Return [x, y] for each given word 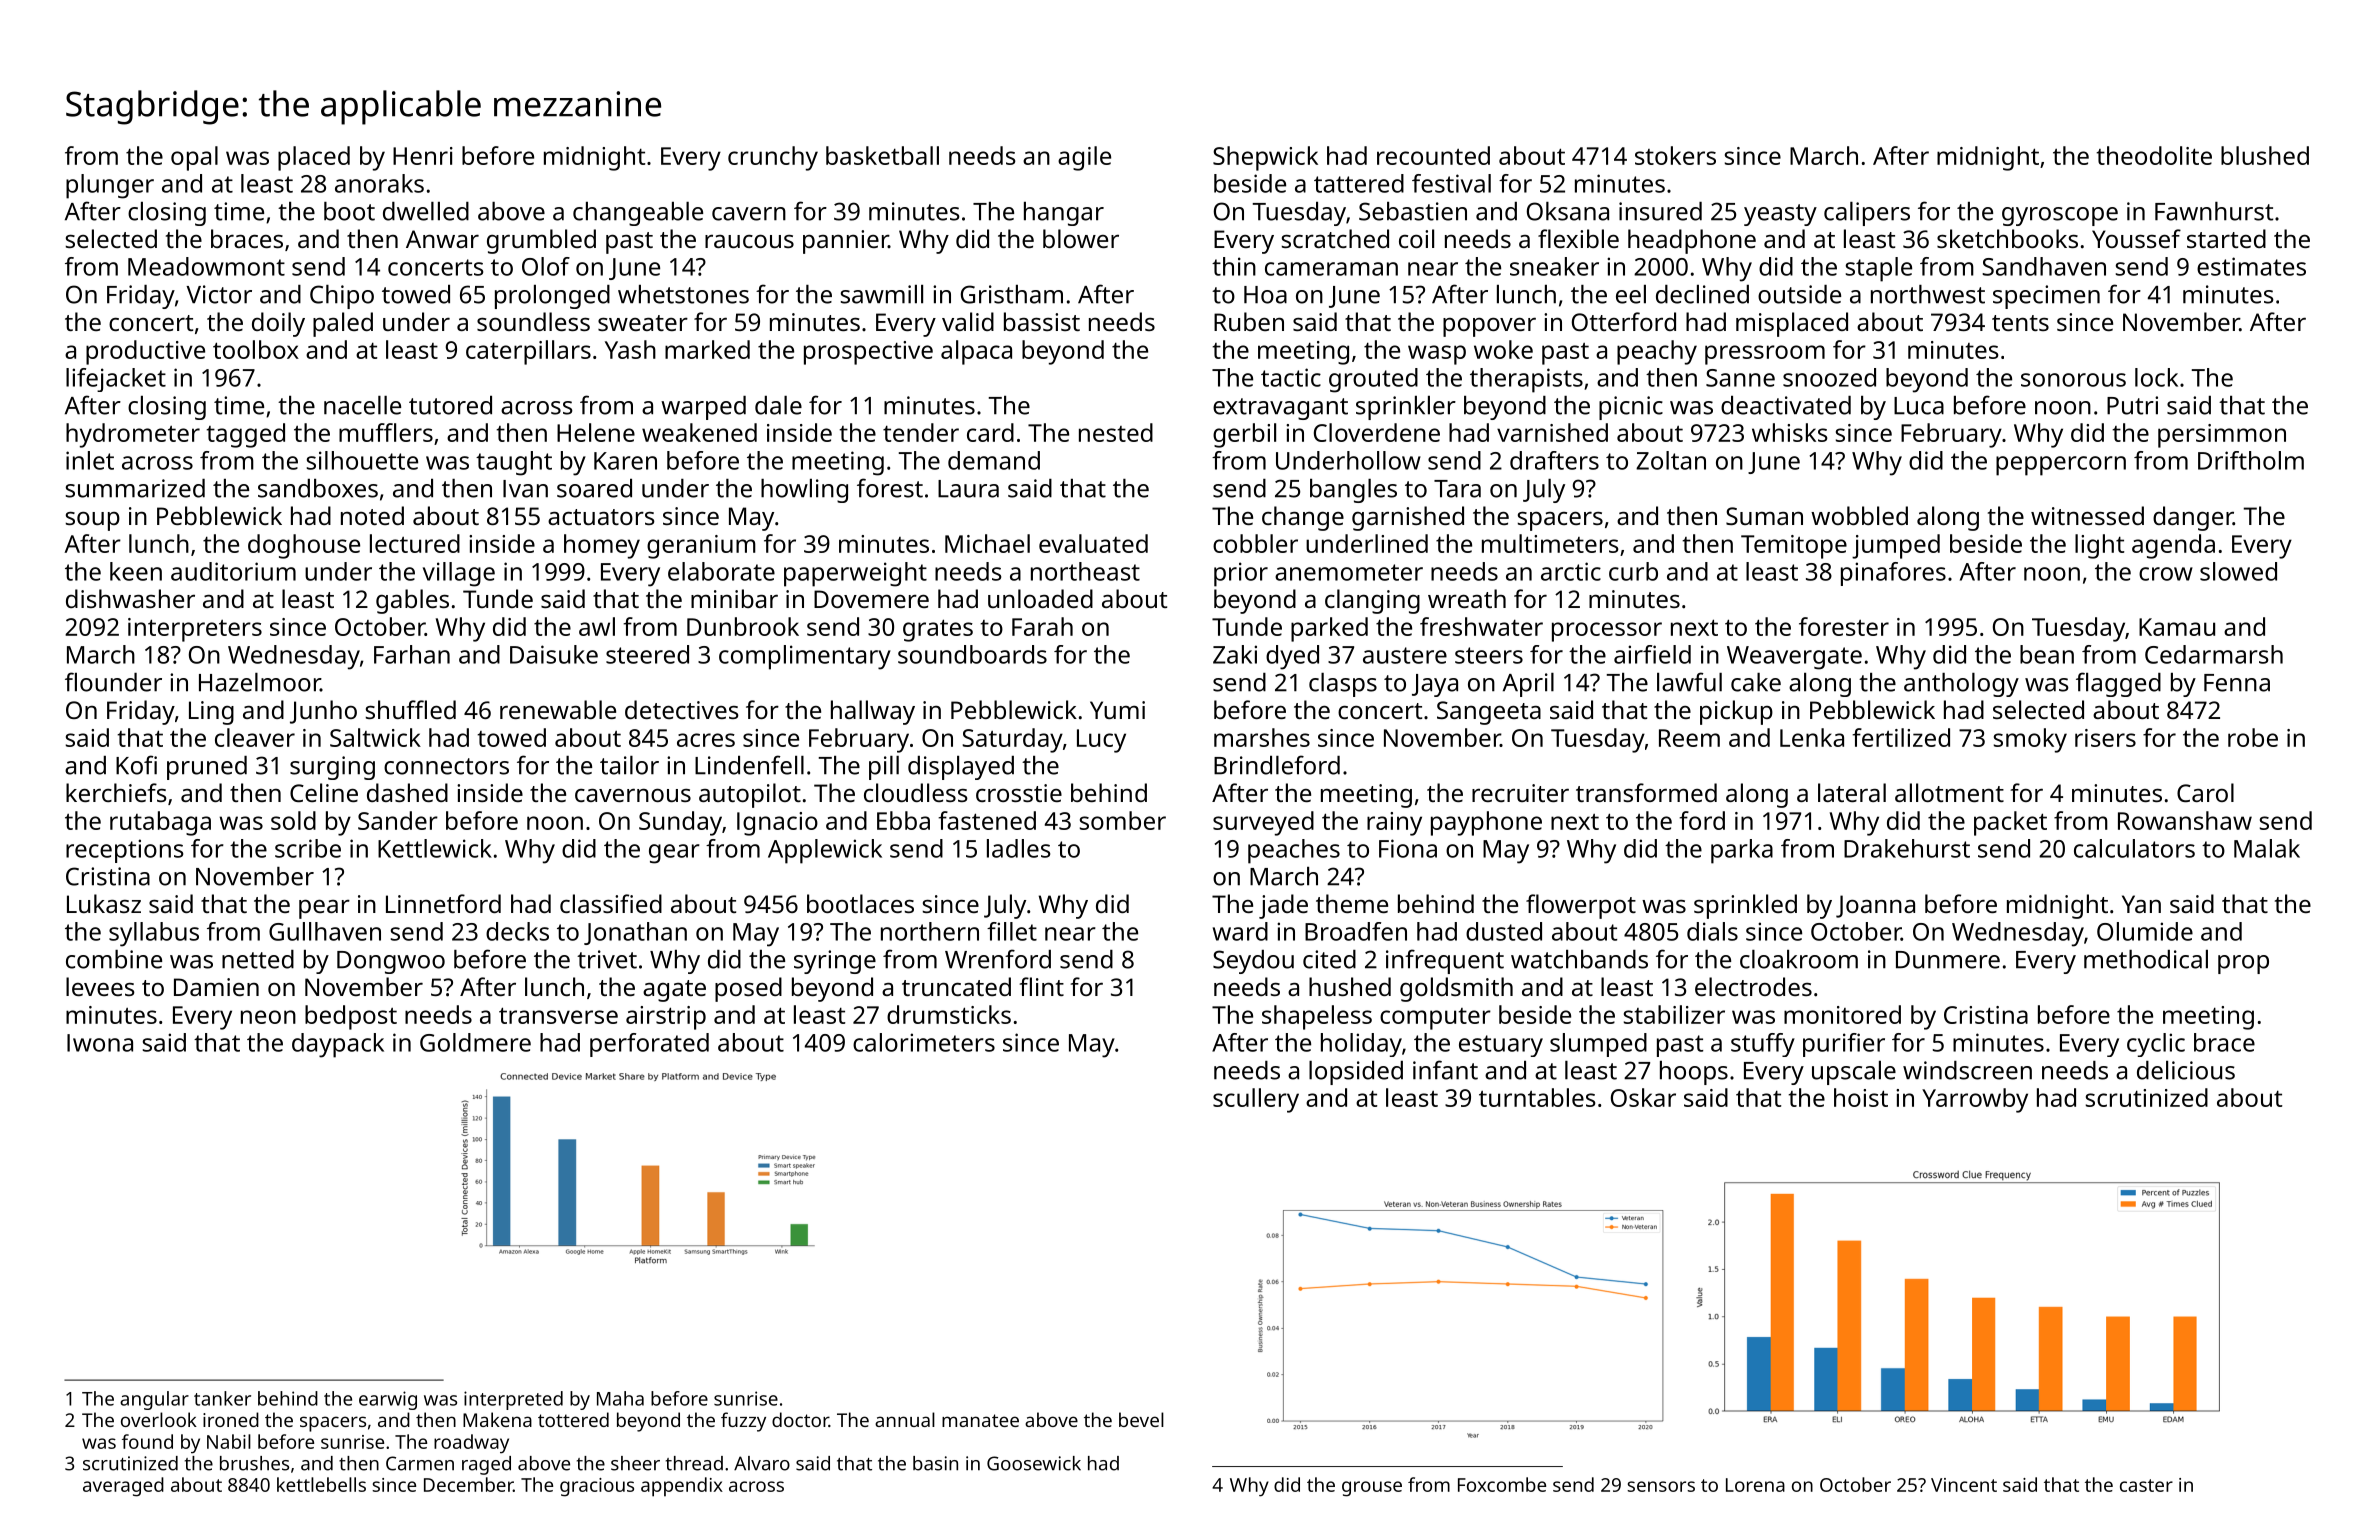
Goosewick [1034, 1463]
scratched [1335, 238]
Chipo [342, 297]
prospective [868, 353]
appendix [682, 1487]
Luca [1919, 406]
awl [597, 626]
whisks [1790, 432]
